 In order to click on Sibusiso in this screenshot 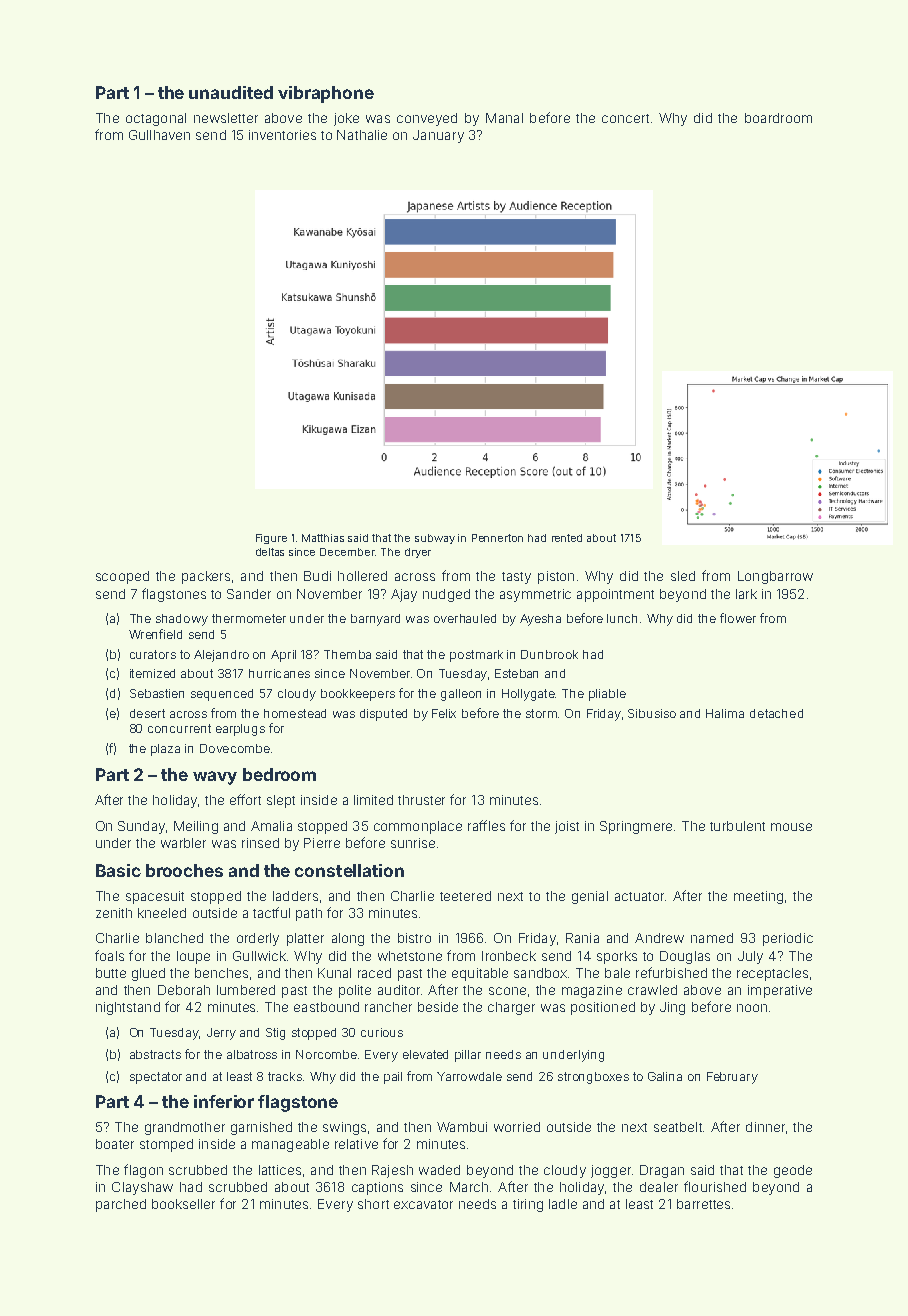, I will do `click(652, 713)`.
